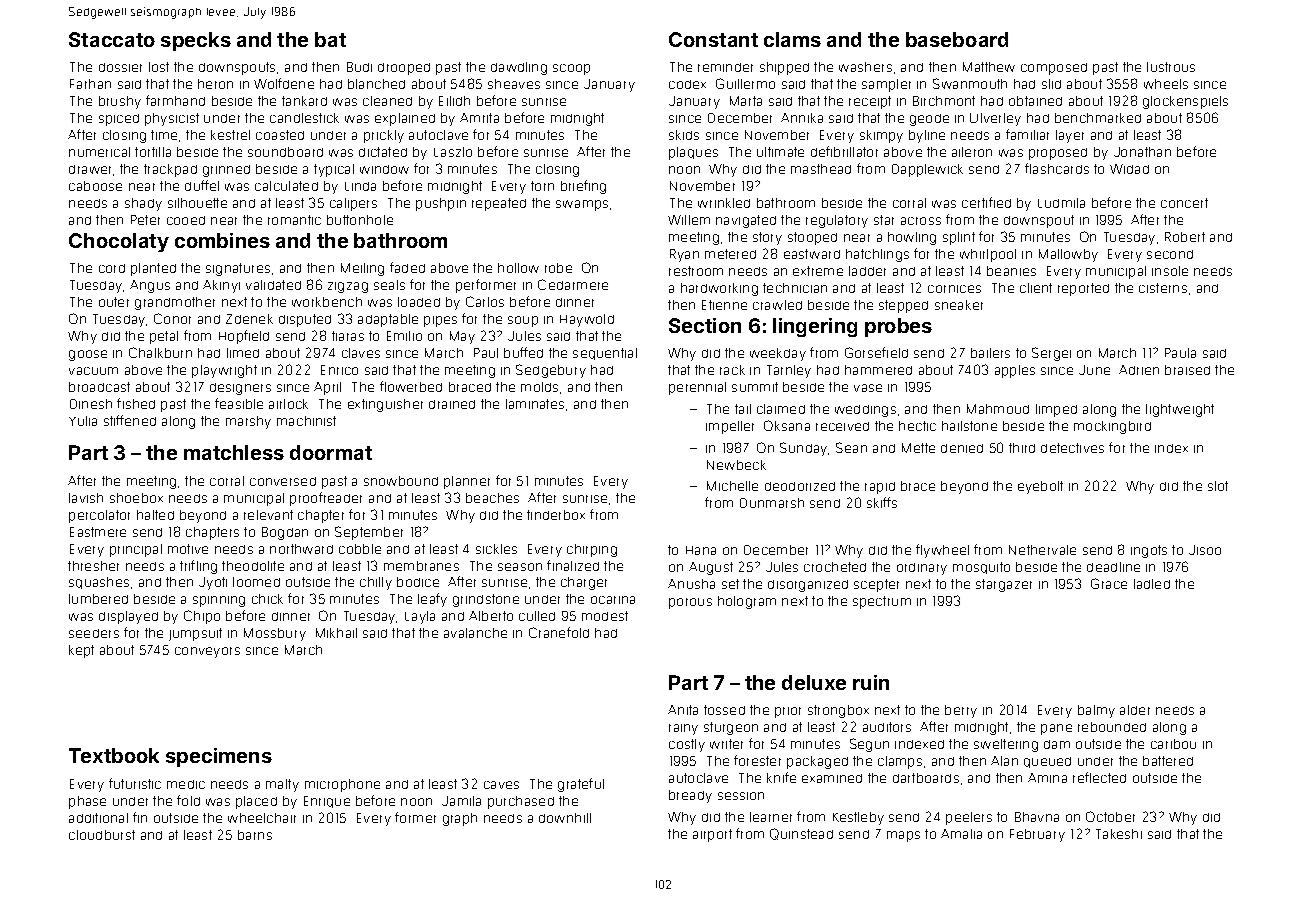 This screenshot has width=1308, height=924. Describe the element at coordinates (195, 634) in the screenshot. I see `jumpsuit` at that location.
